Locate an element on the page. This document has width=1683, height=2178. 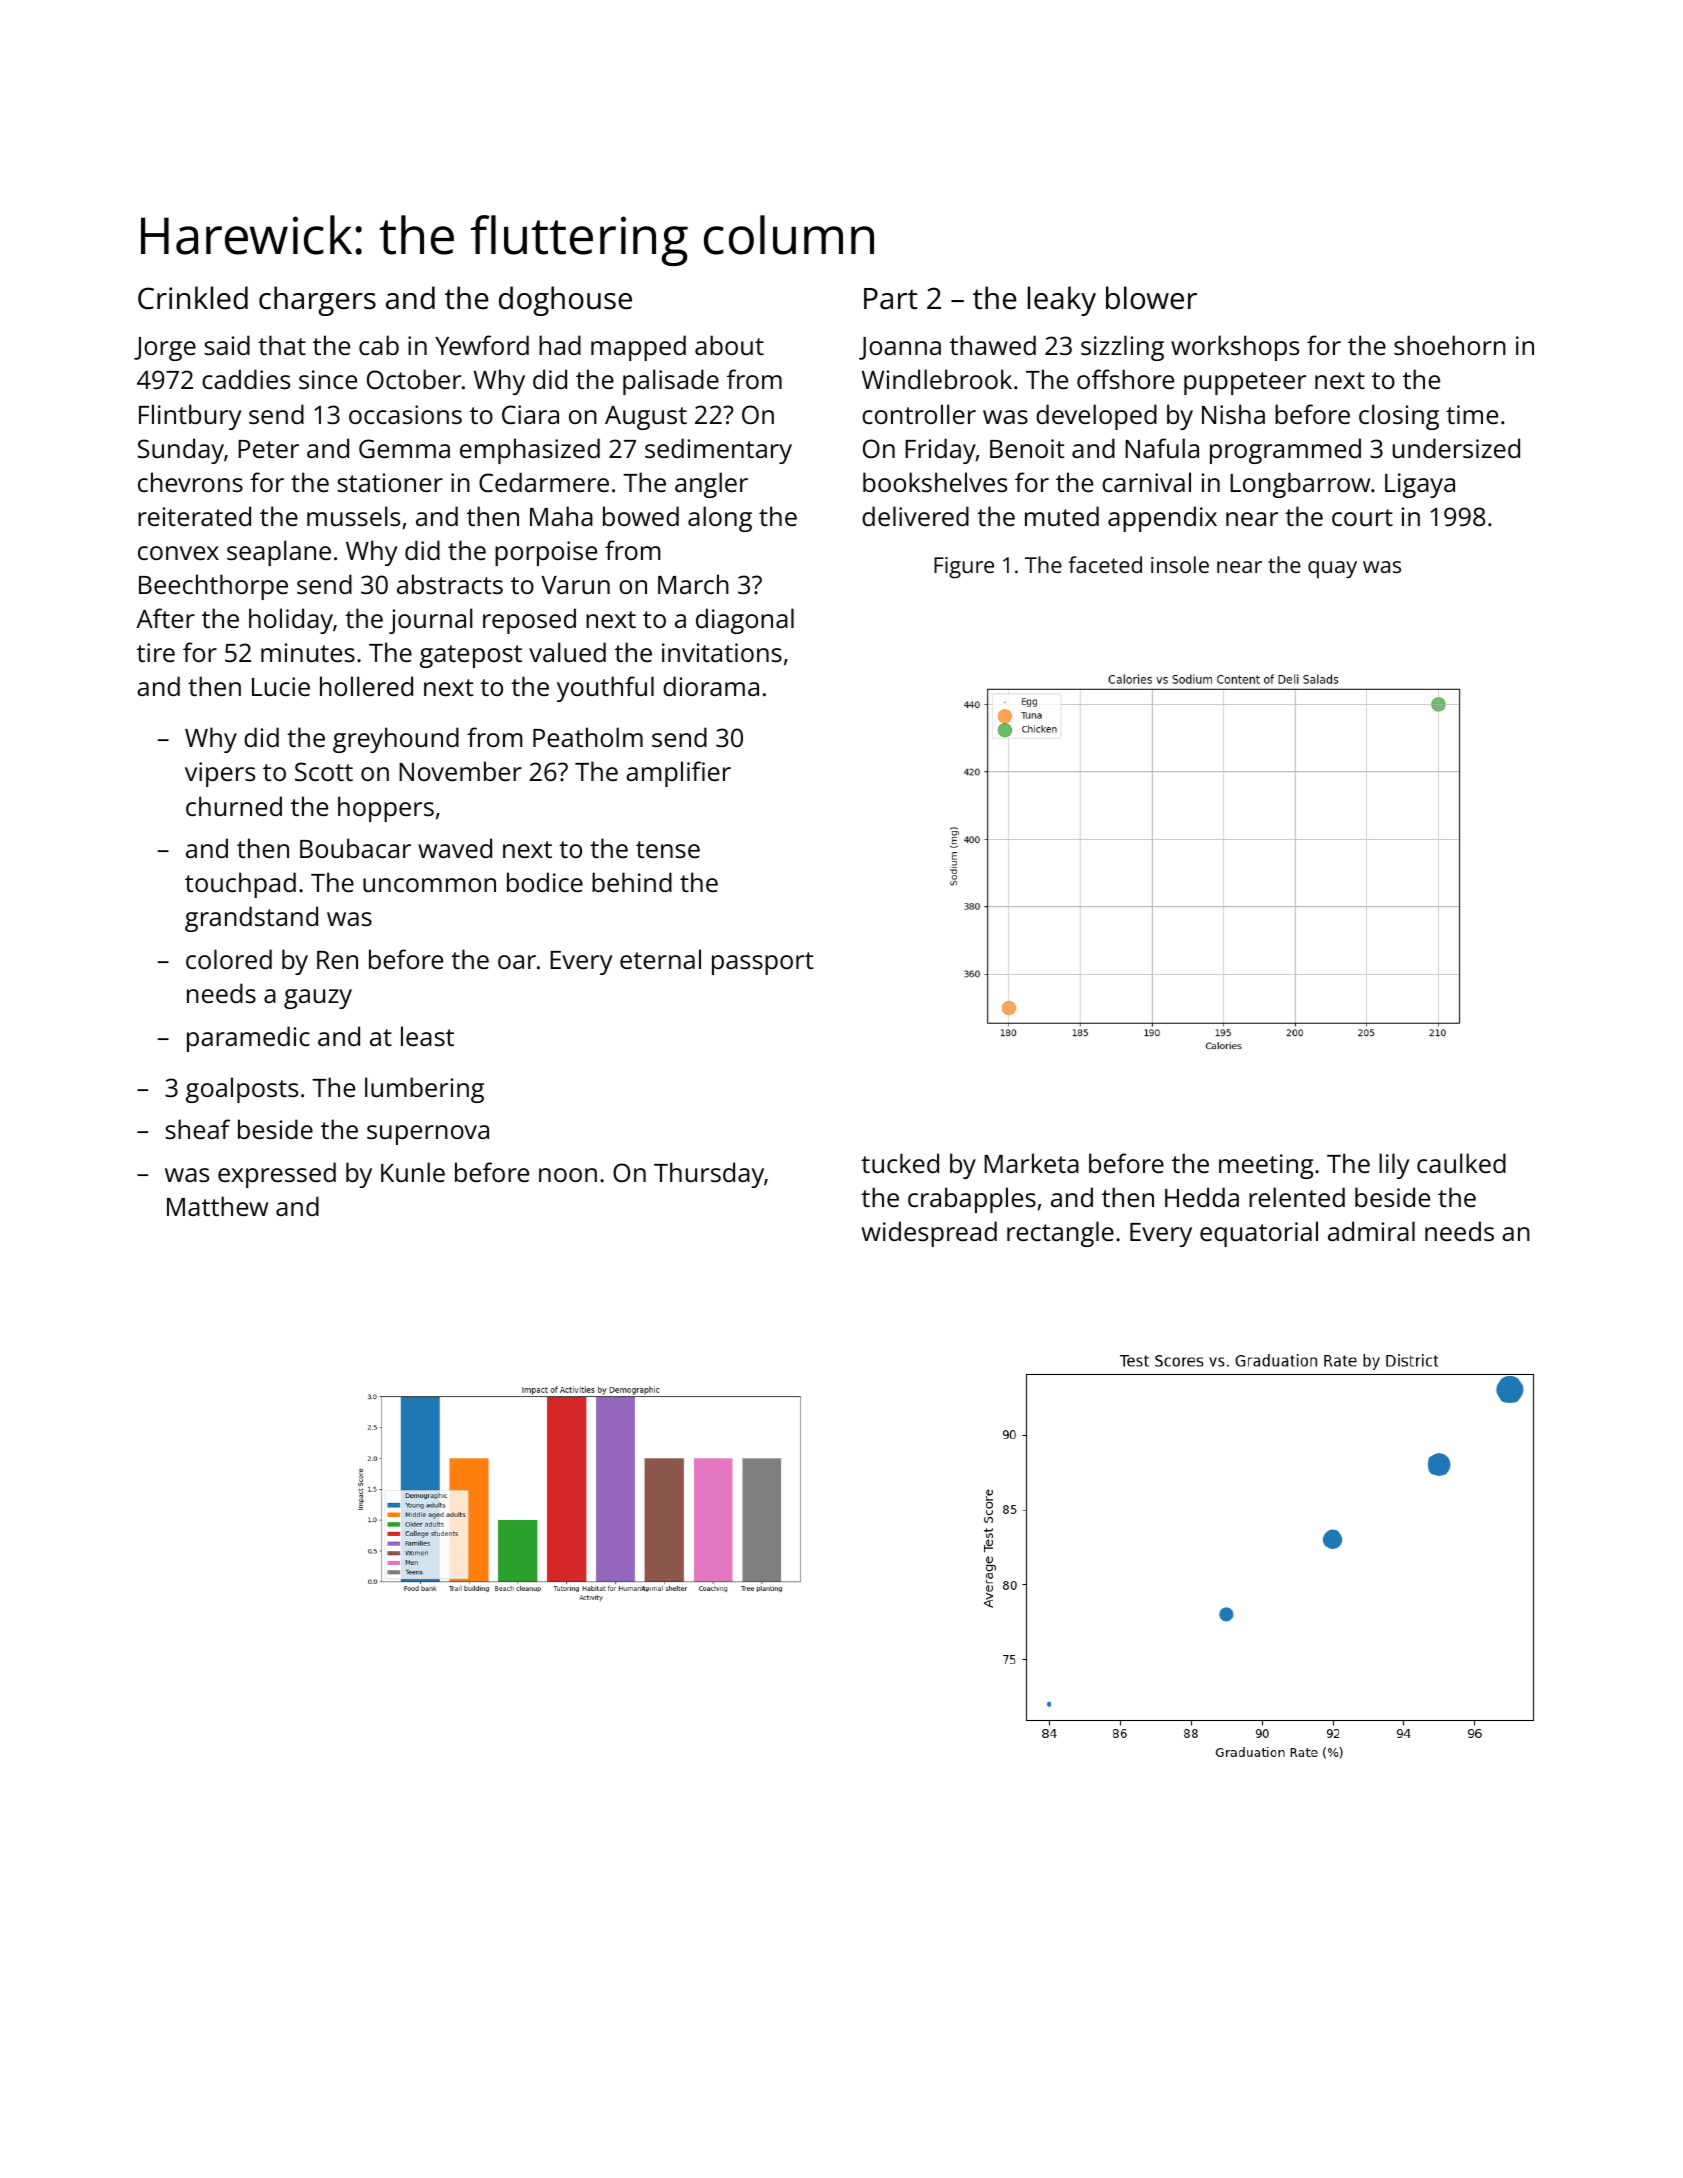
muted is located at coordinates (1062, 516).
